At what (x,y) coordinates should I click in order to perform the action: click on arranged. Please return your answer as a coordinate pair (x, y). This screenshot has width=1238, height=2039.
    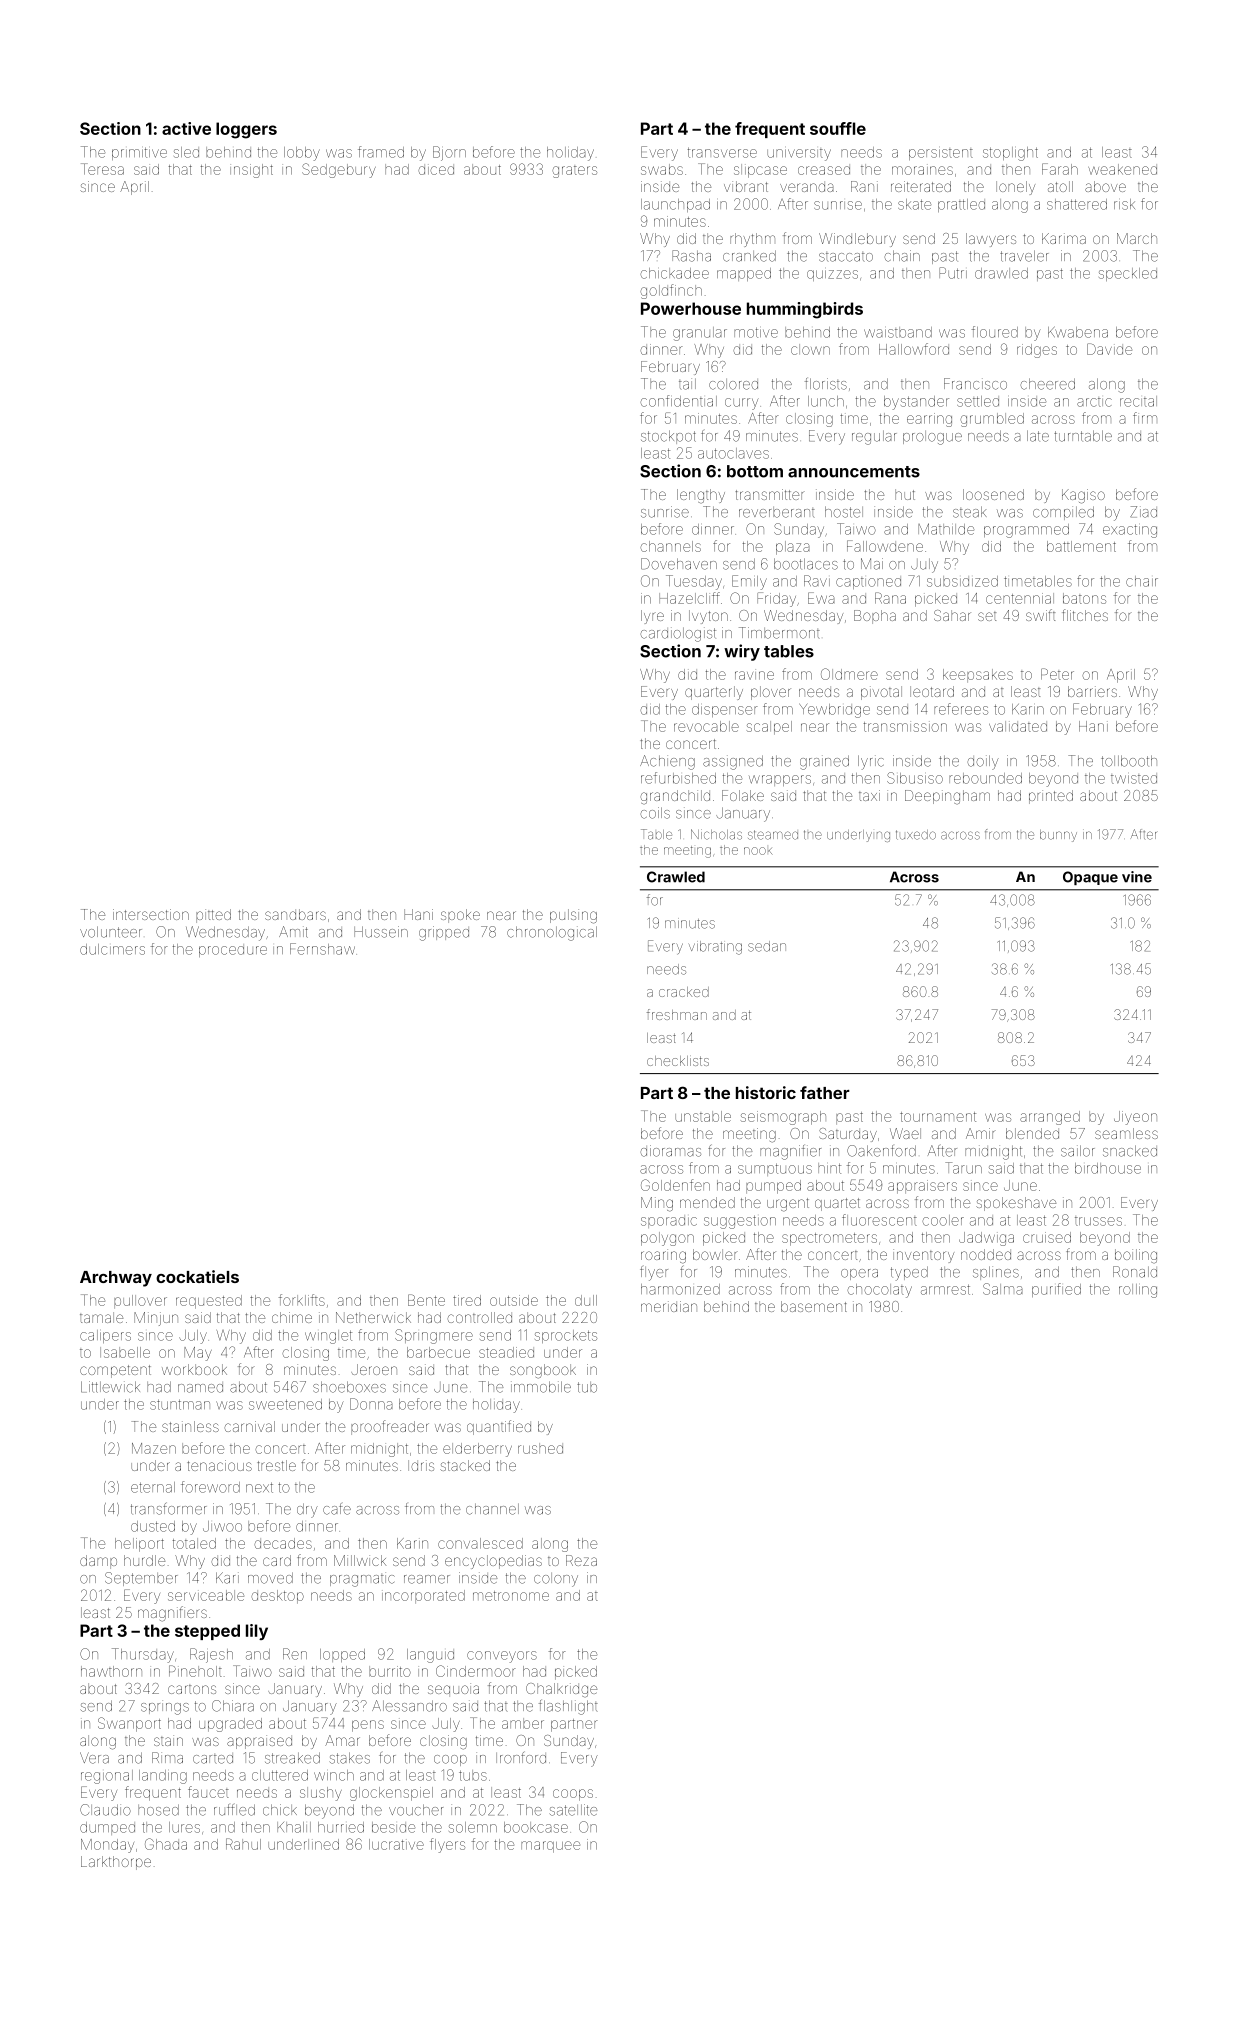
    Looking at the image, I should click on (1050, 1118).
